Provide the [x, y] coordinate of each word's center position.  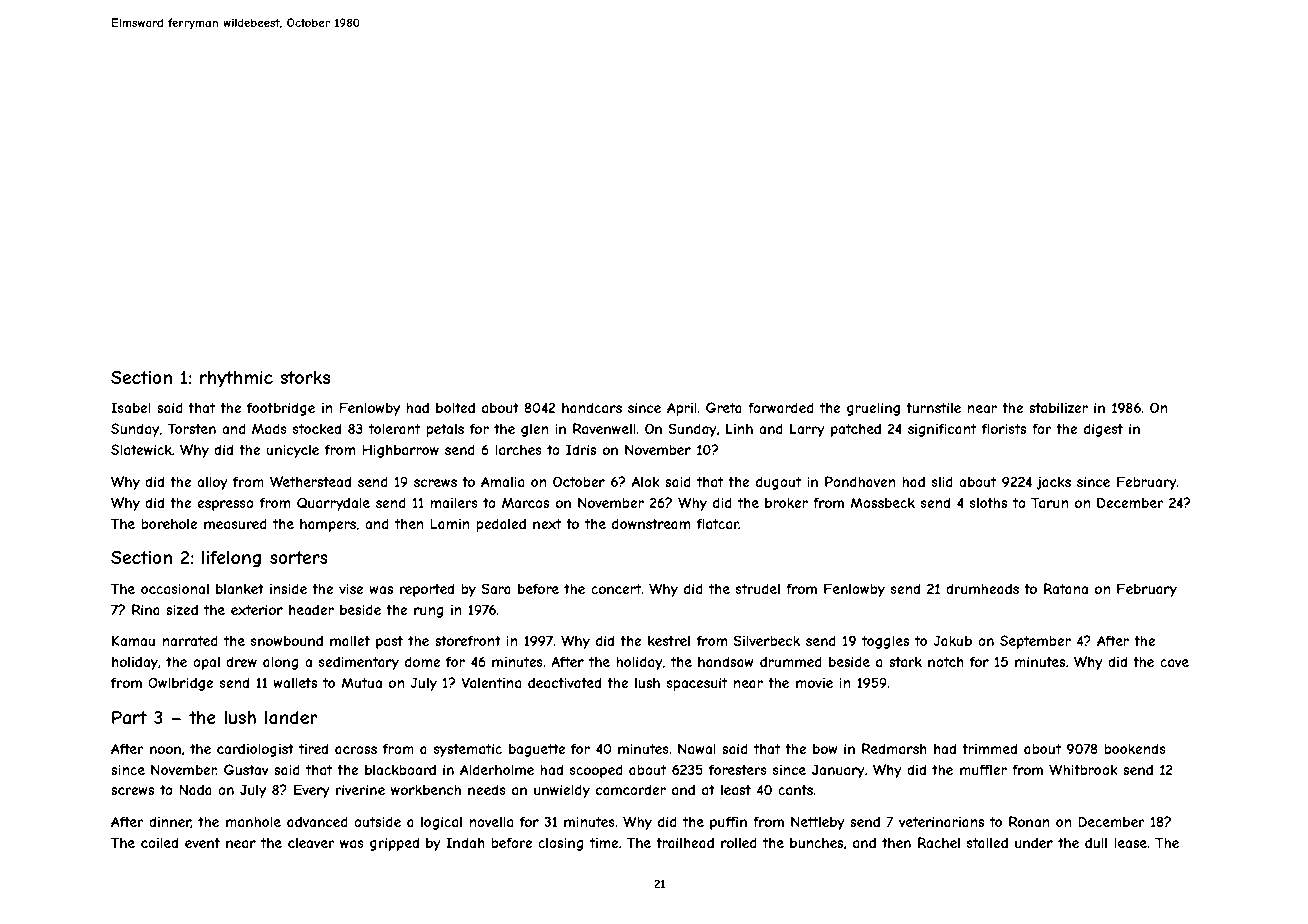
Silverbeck [766, 640]
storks [305, 377]
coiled [159, 842]
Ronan [1029, 821]
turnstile [933, 408]
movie [814, 683]
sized [182, 610]
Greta [724, 407]
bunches [816, 843]
